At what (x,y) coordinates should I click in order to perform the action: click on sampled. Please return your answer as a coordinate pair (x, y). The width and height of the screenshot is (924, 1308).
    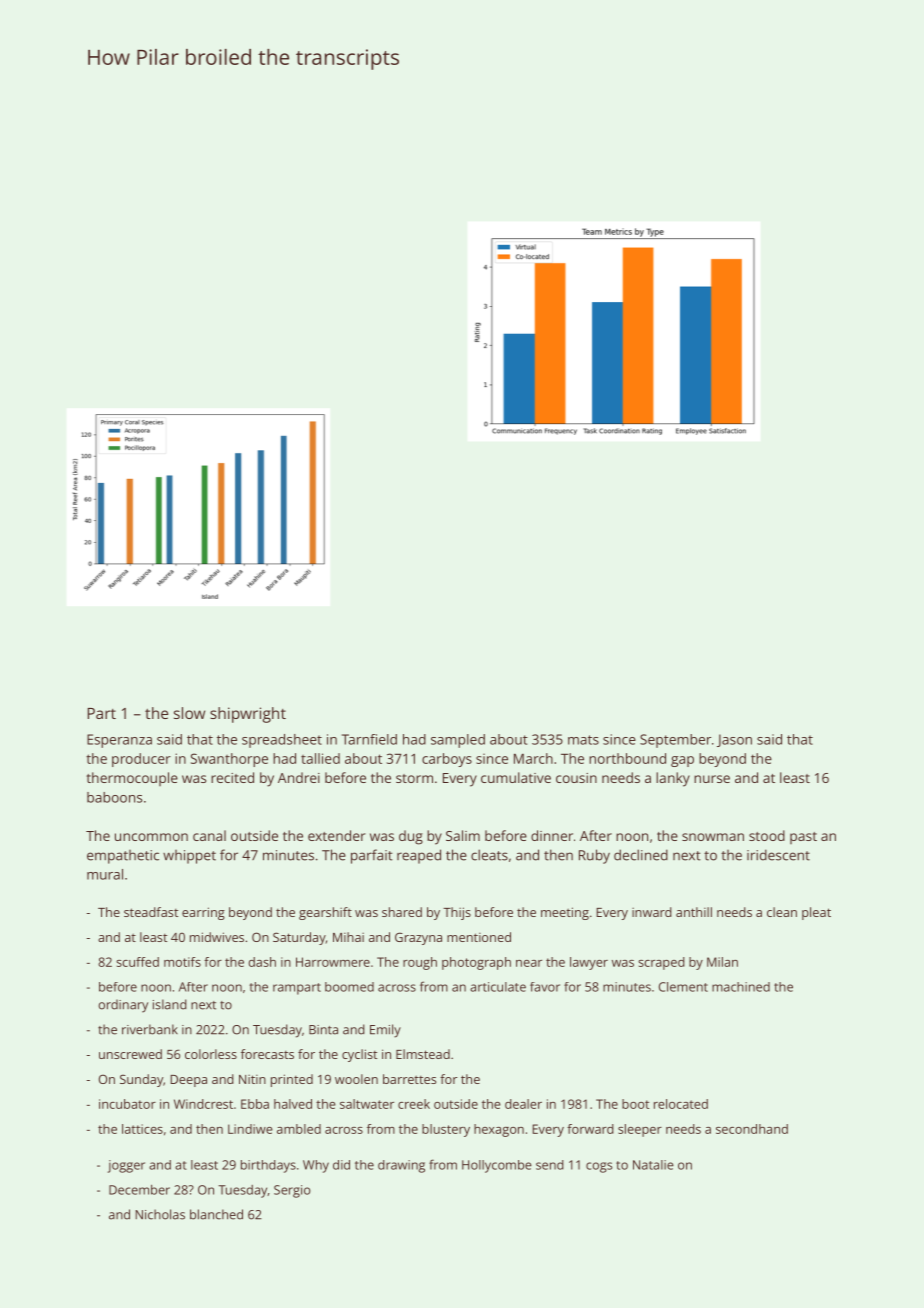
    Looking at the image, I should click on (458, 741).
